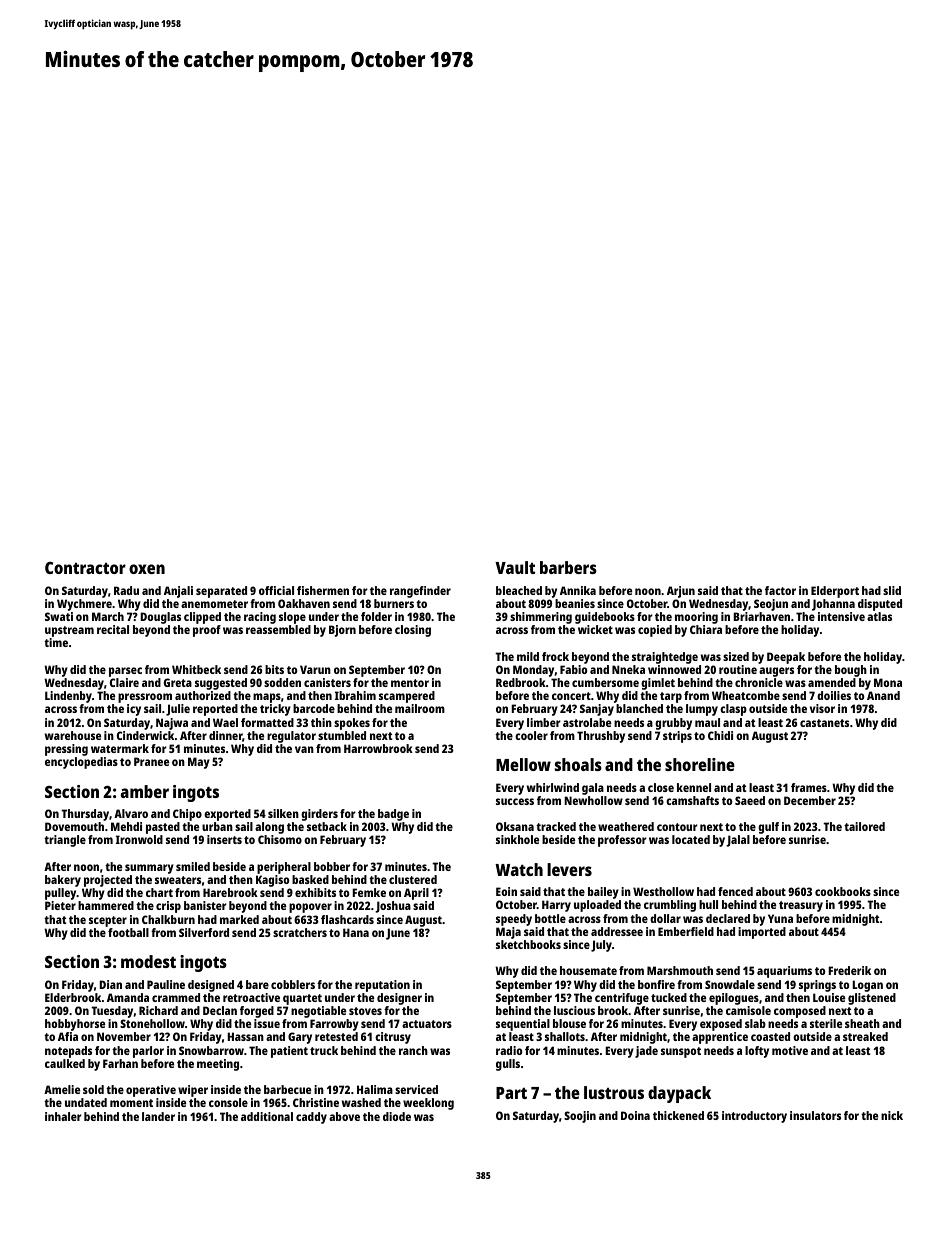  What do you see at coordinates (145, 791) in the screenshot?
I see `amber` at bounding box center [145, 791].
